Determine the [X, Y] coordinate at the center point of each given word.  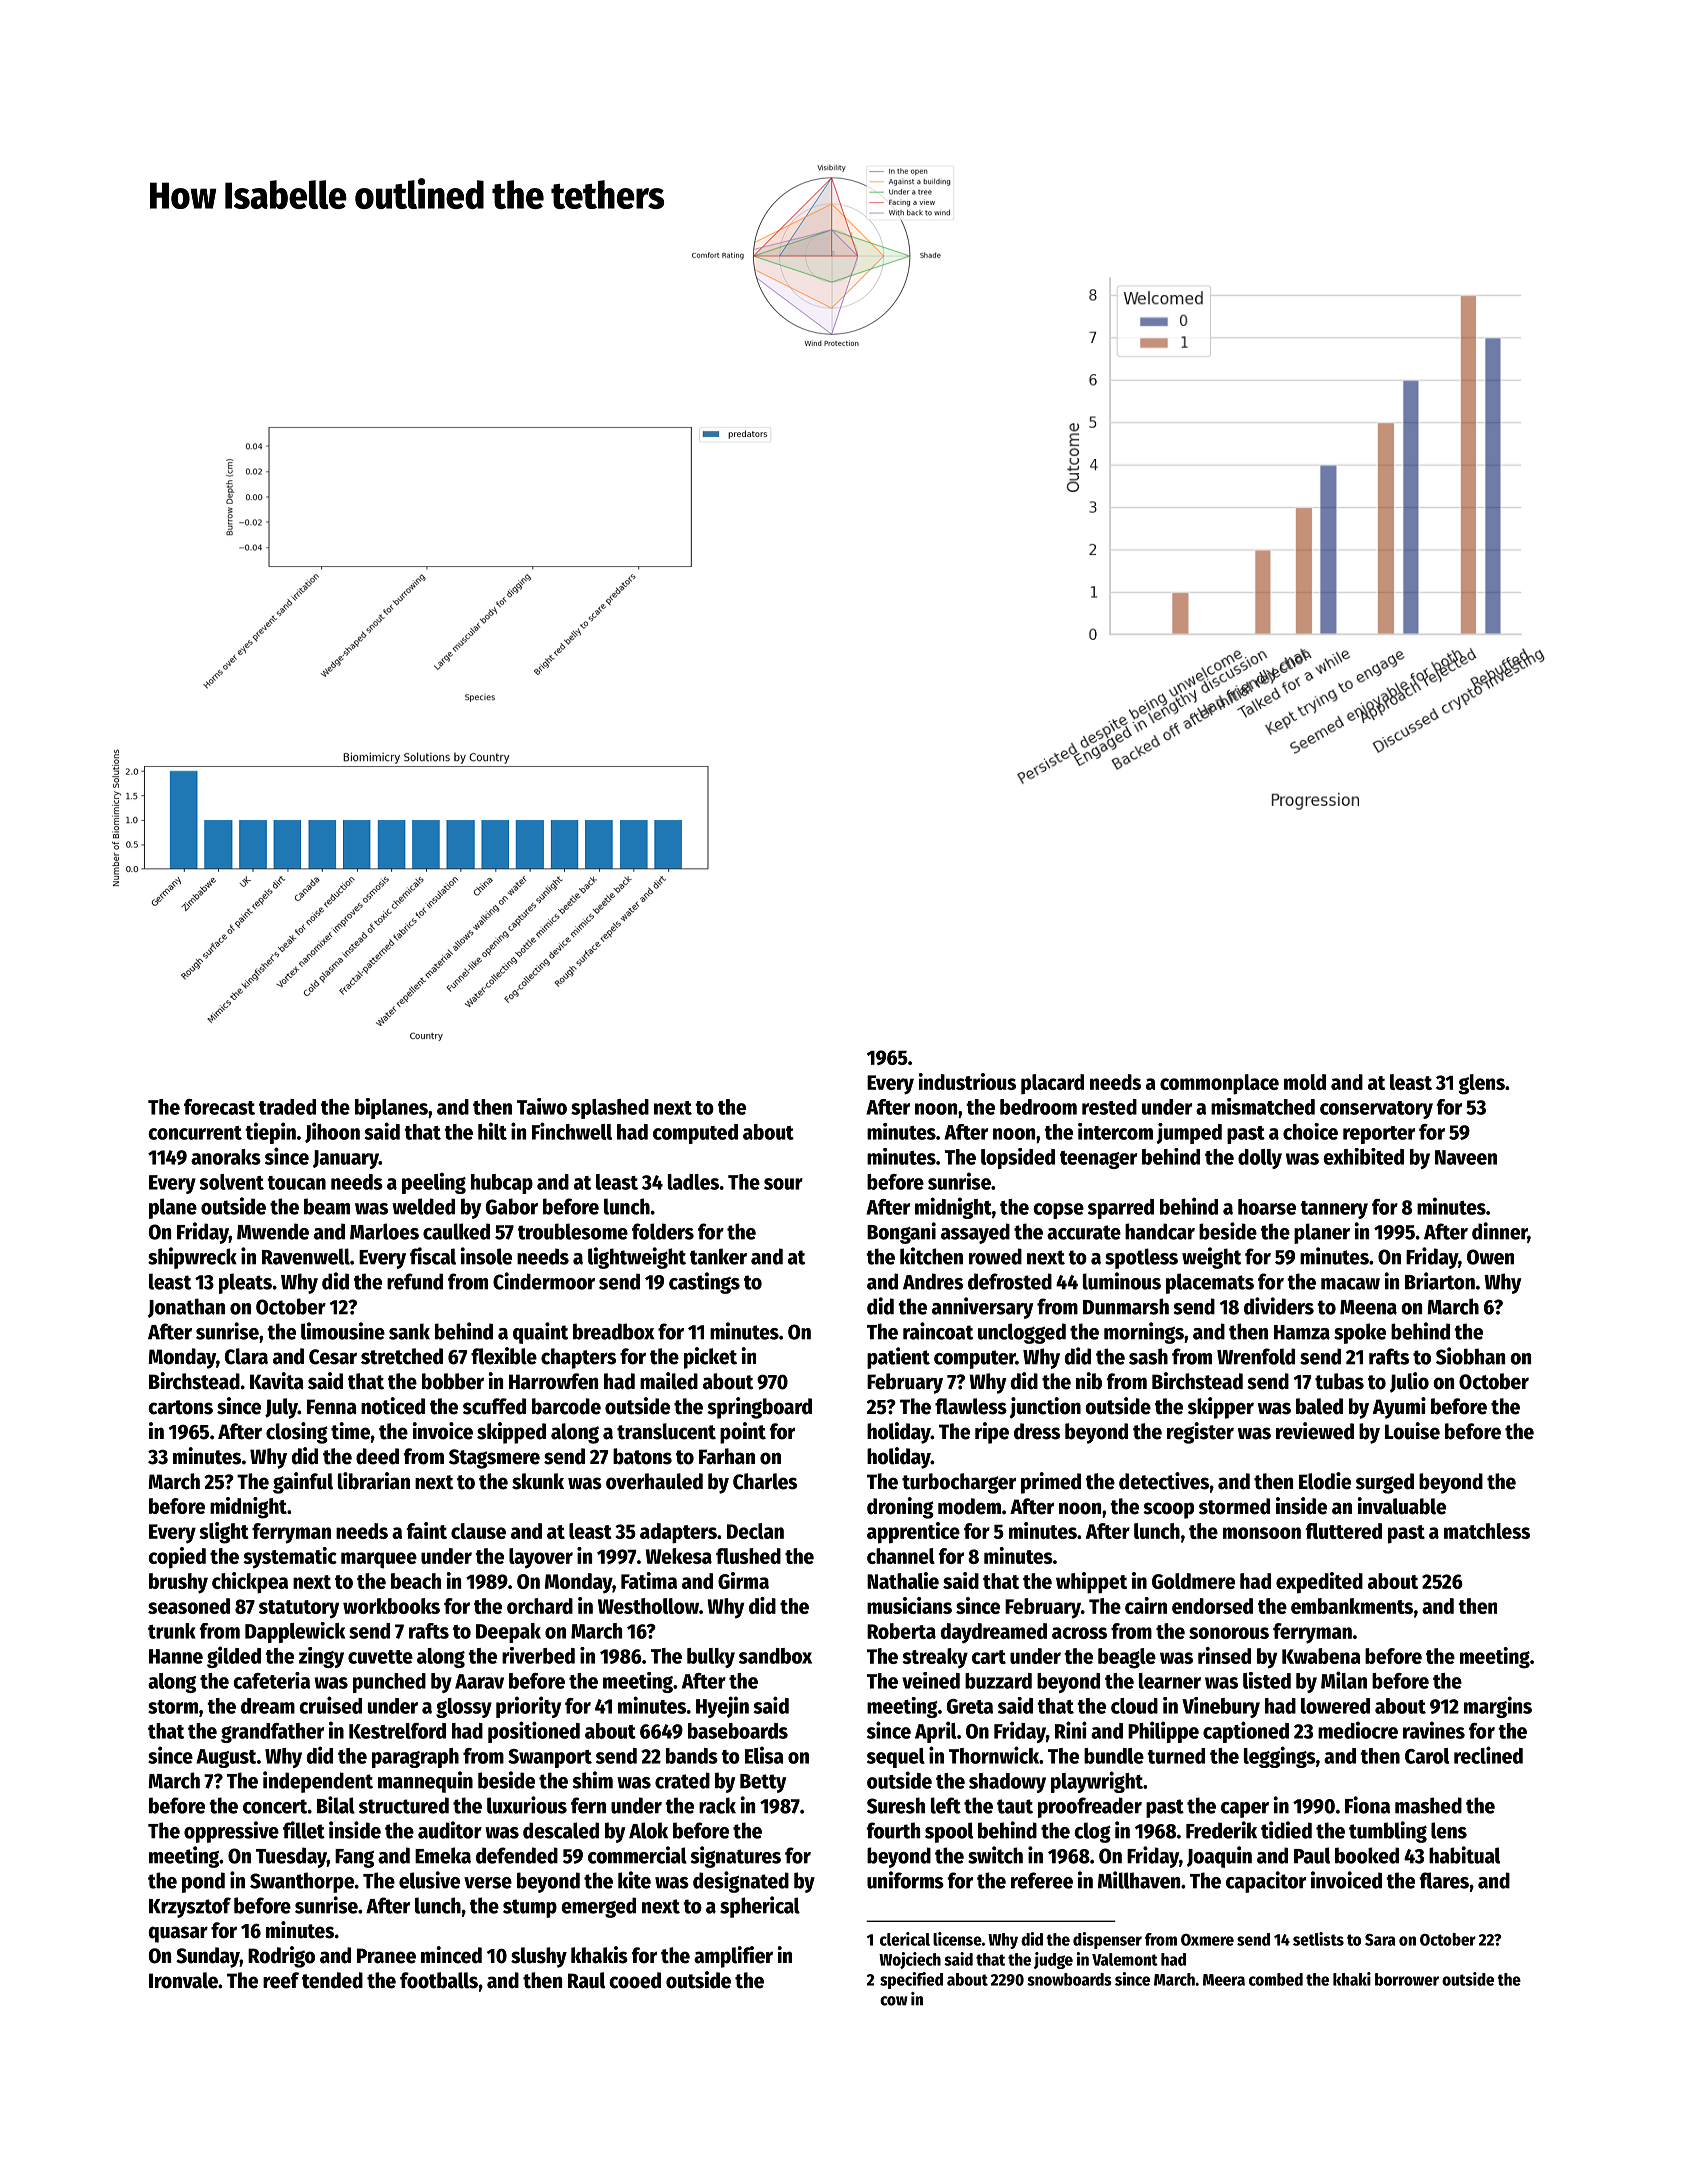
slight [224, 1533]
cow [894, 2001]
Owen [1490, 1257]
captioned [1246, 1732]
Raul [586, 1980]
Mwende [273, 1231]
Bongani [901, 1233]
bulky [711, 1658]
